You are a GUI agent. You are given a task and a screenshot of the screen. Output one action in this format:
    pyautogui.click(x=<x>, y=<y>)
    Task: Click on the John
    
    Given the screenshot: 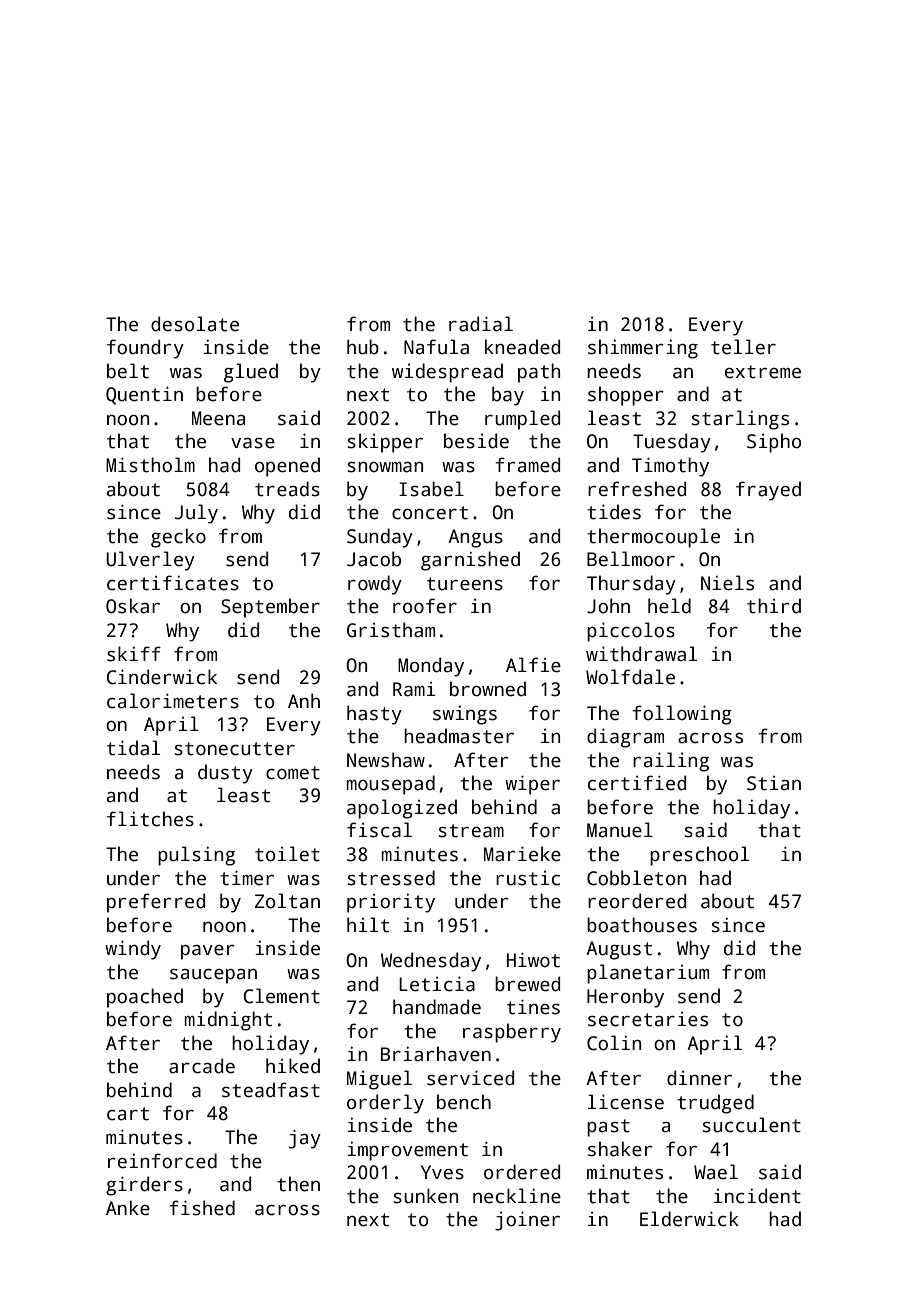 What is the action you would take?
    pyautogui.click(x=608, y=606)
